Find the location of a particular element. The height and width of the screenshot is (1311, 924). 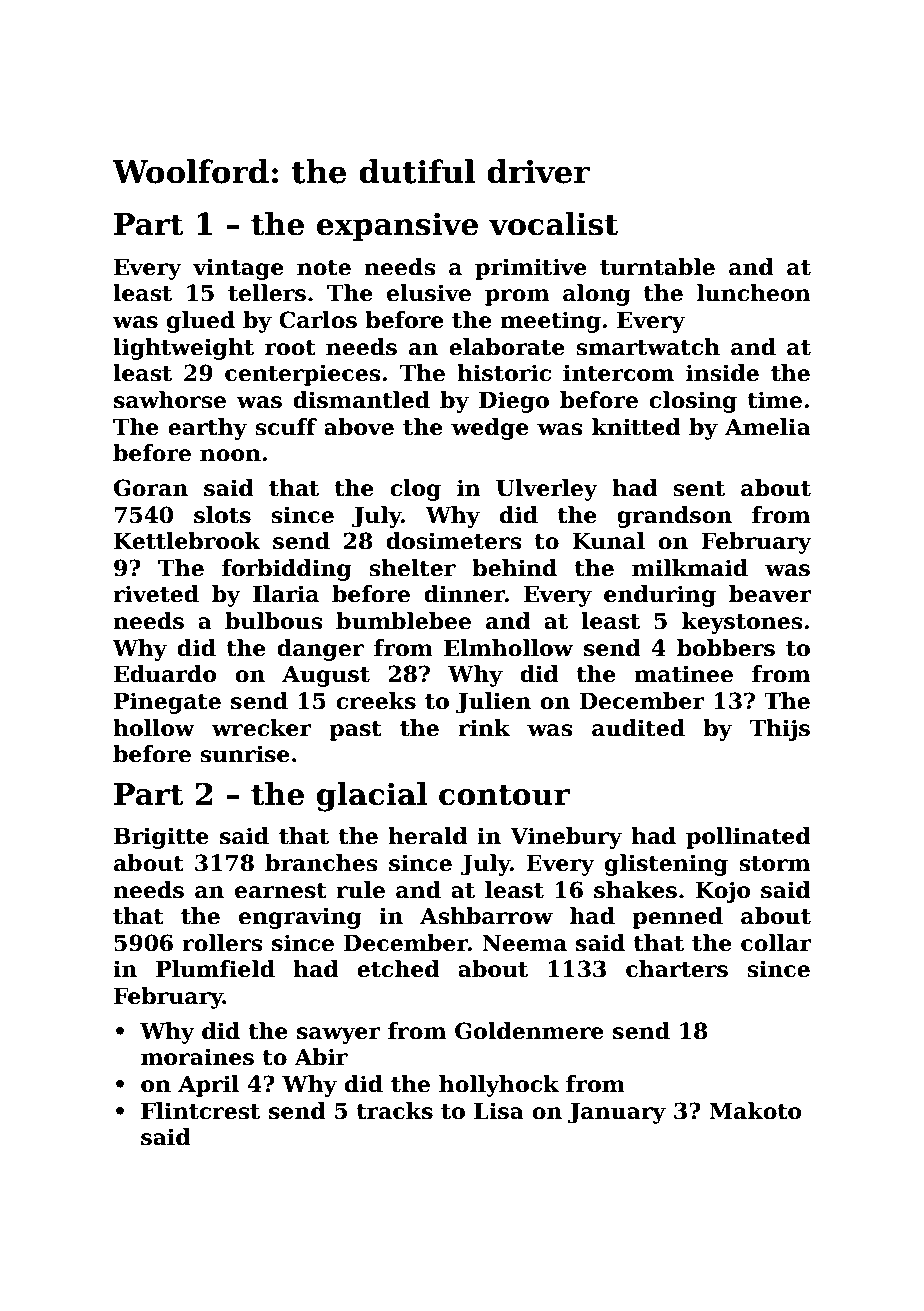

vocalist is located at coordinates (553, 224).
